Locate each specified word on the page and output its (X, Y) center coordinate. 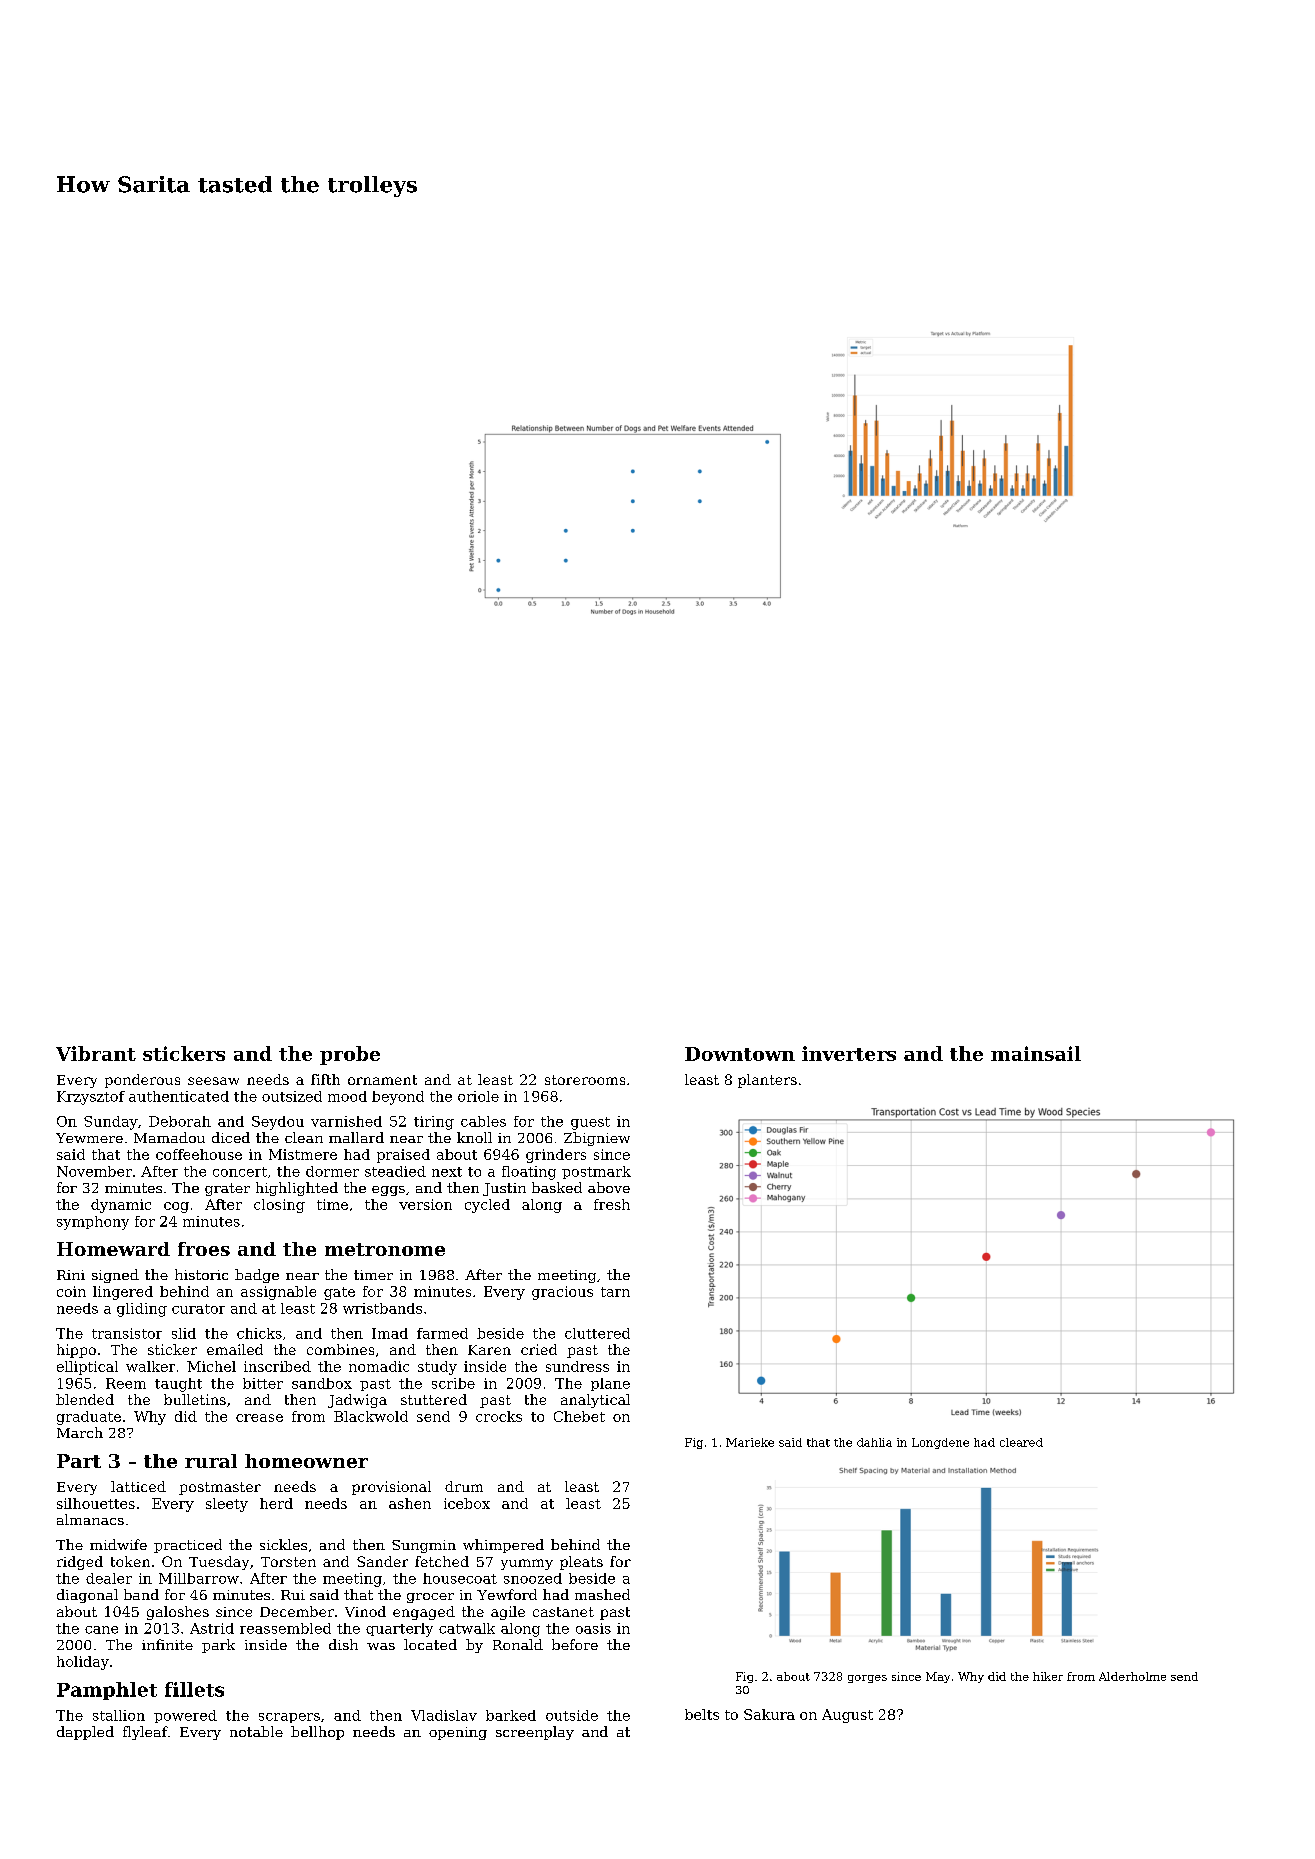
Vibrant (96, 1053)
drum (464, 1486)
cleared (1021, 1442)
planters (767, 1081)
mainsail (1036, 1053)
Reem (126, 1383)
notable (256, 1731)
